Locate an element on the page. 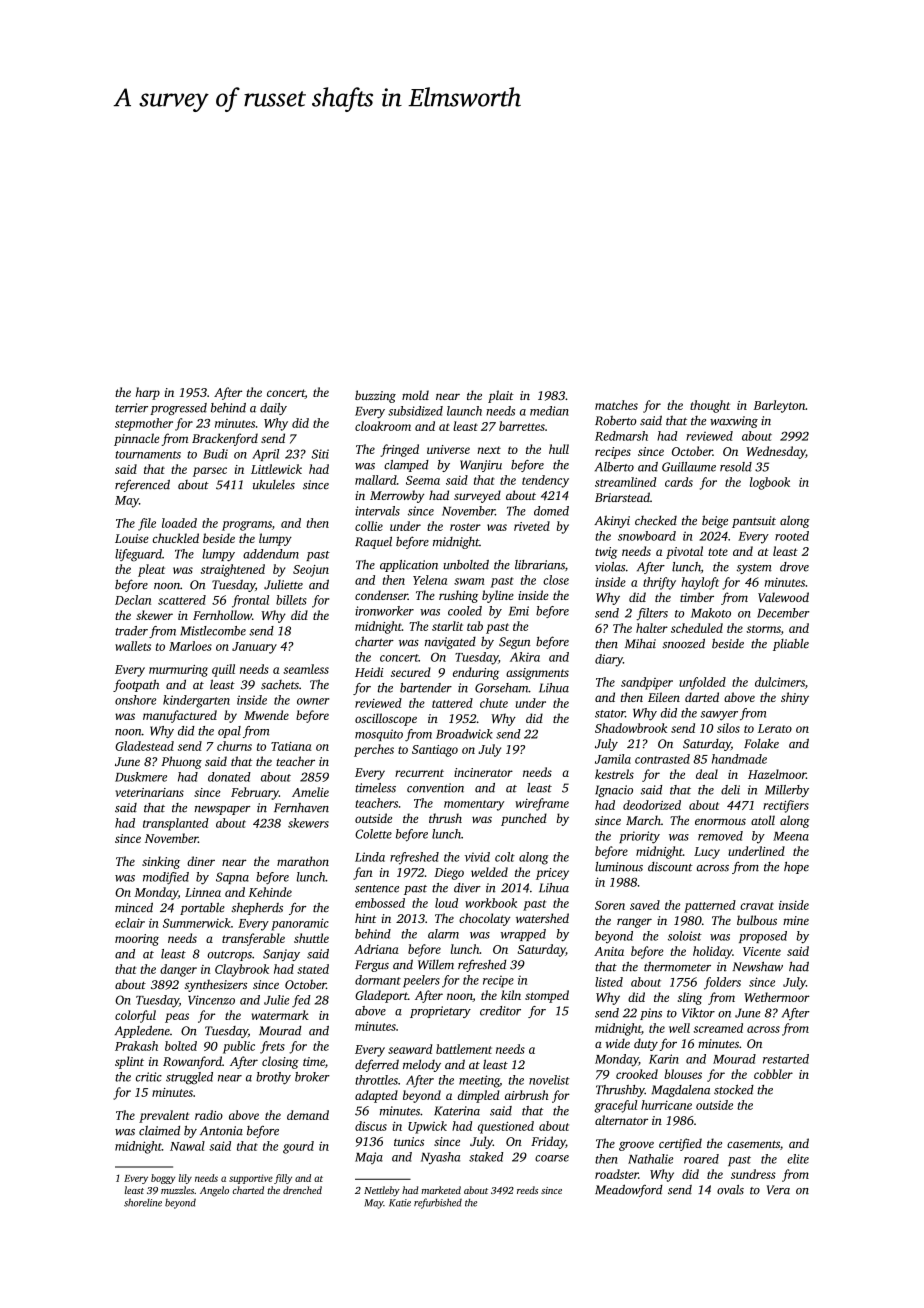 Image resolution: width=924 pixels, height=1308 pixels. waxwing is located at coordinates (734, 422).
